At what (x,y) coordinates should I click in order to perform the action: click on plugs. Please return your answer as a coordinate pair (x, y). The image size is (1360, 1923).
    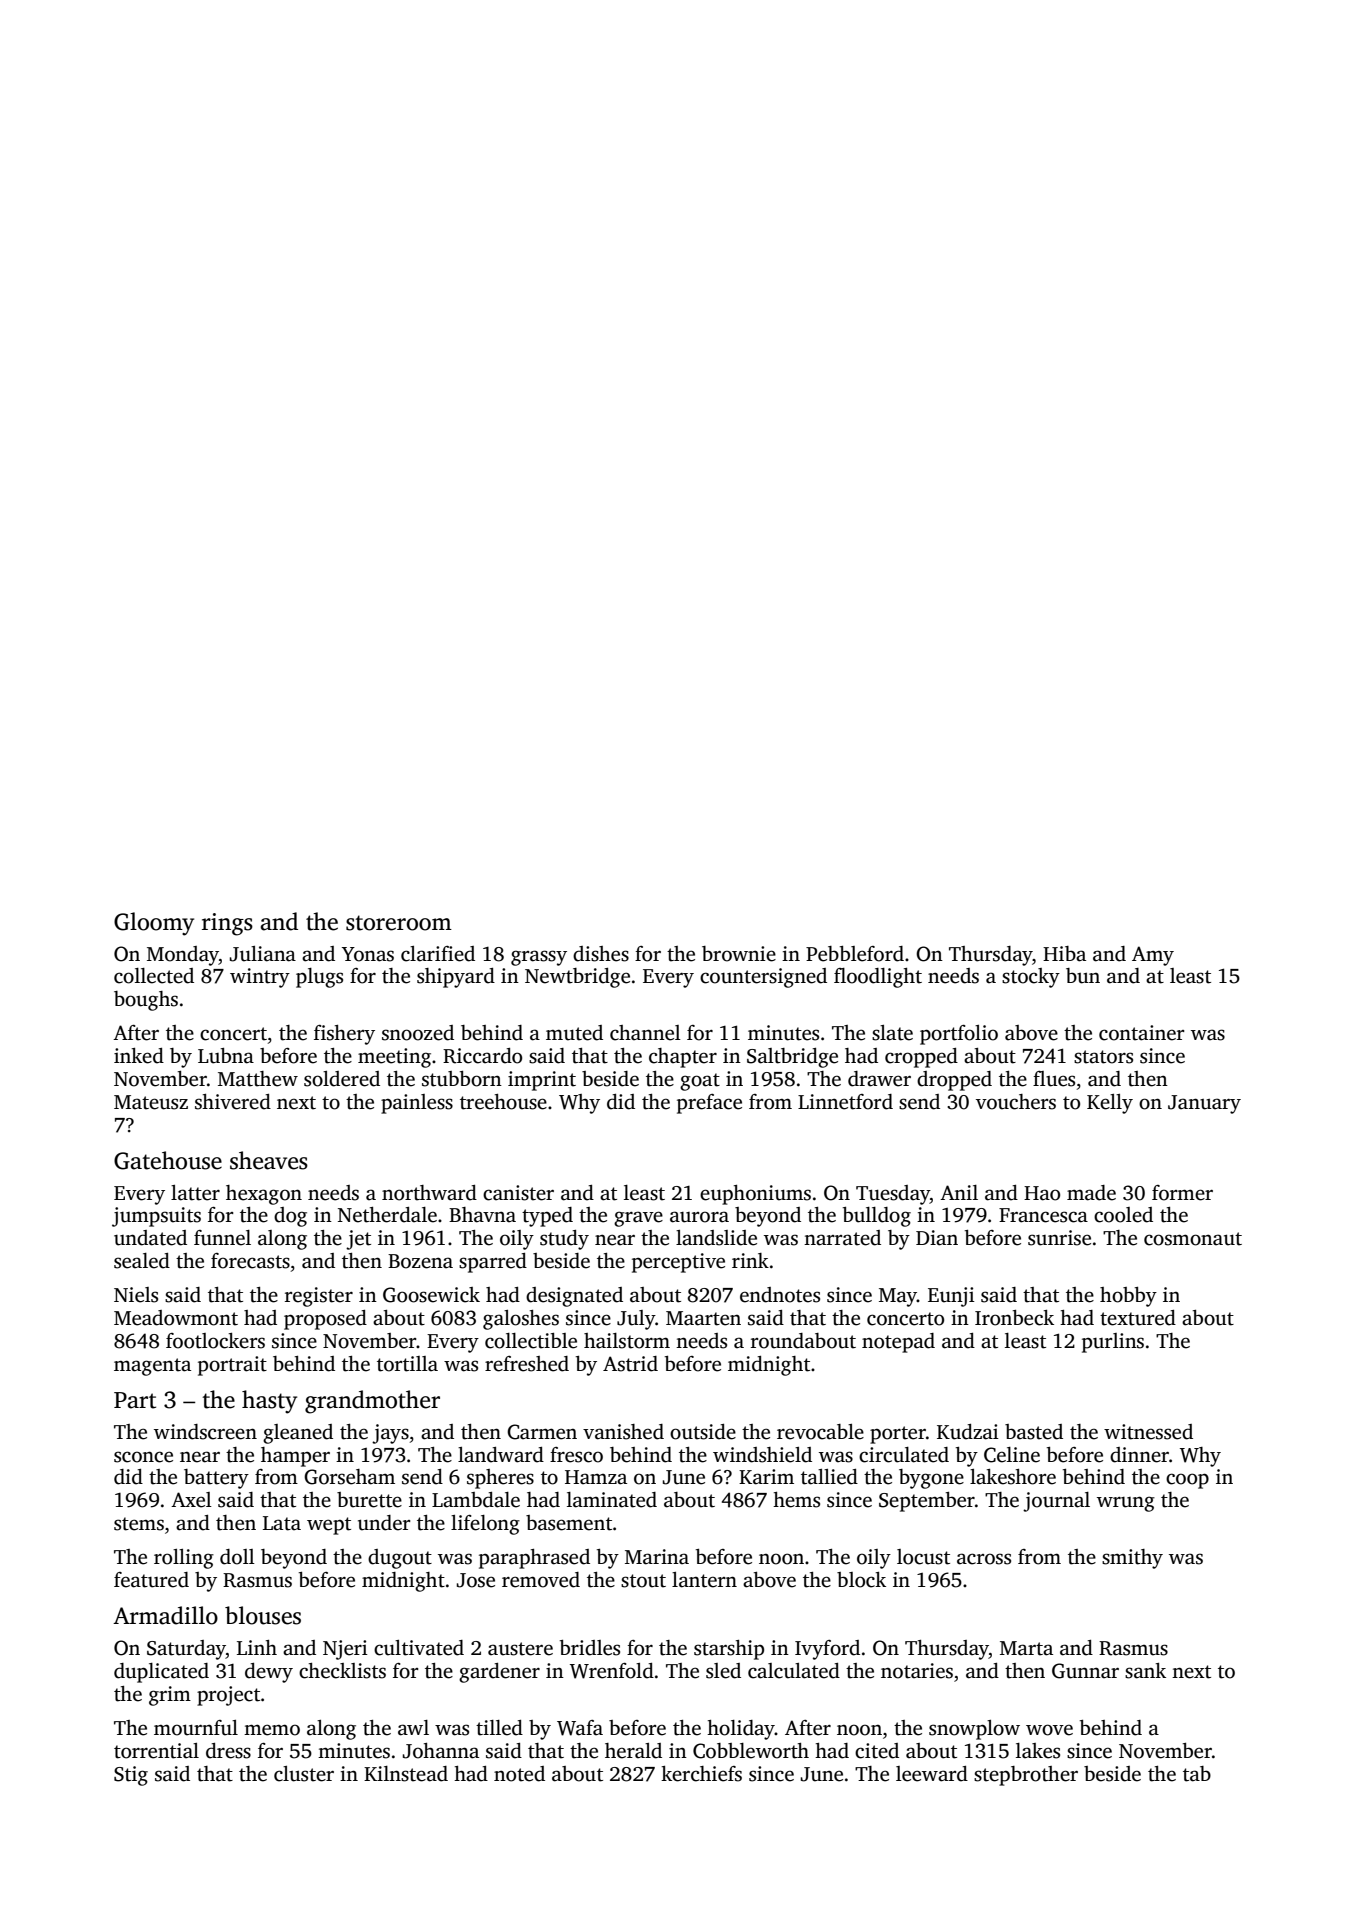
    Looking at the image, I should click on (319, 978).
